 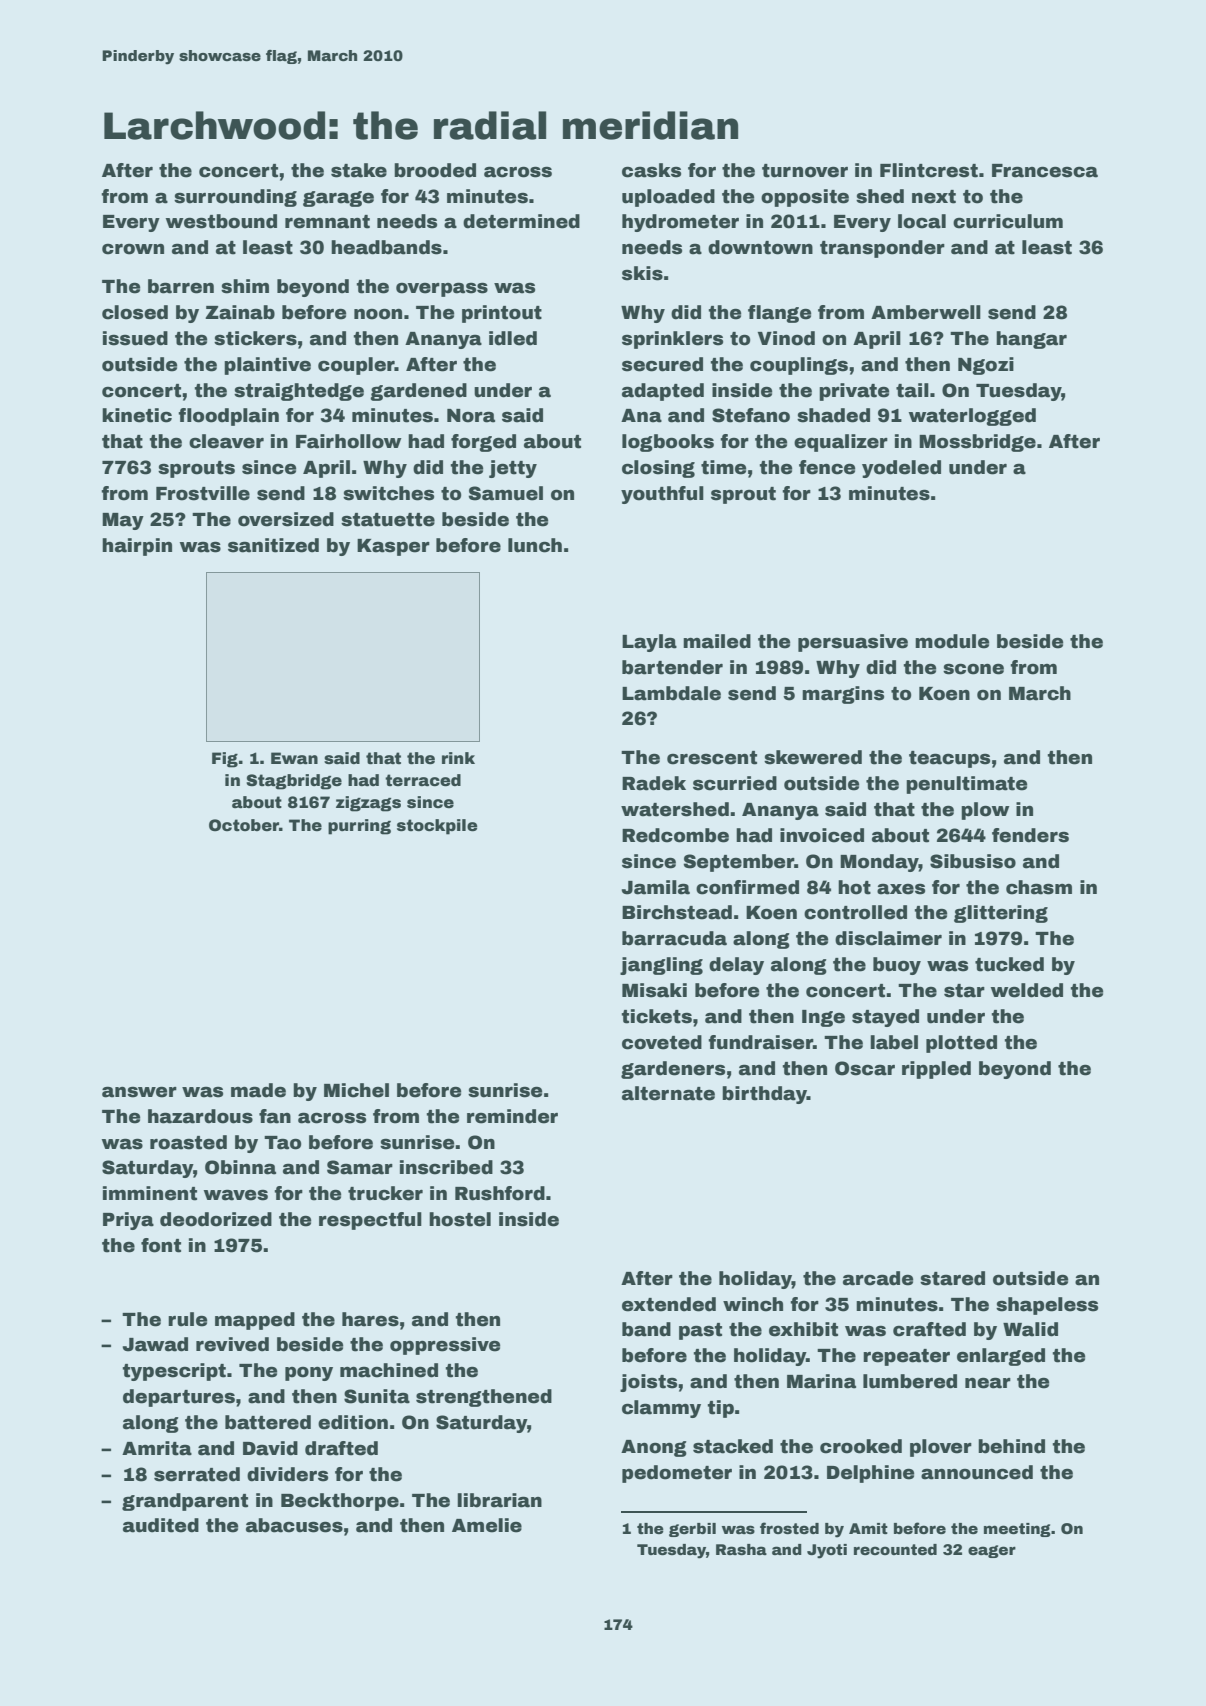 What do you see at coordinates (359, 170) in the screenshot?
I see `stake` at bounding box center [359, 170].
